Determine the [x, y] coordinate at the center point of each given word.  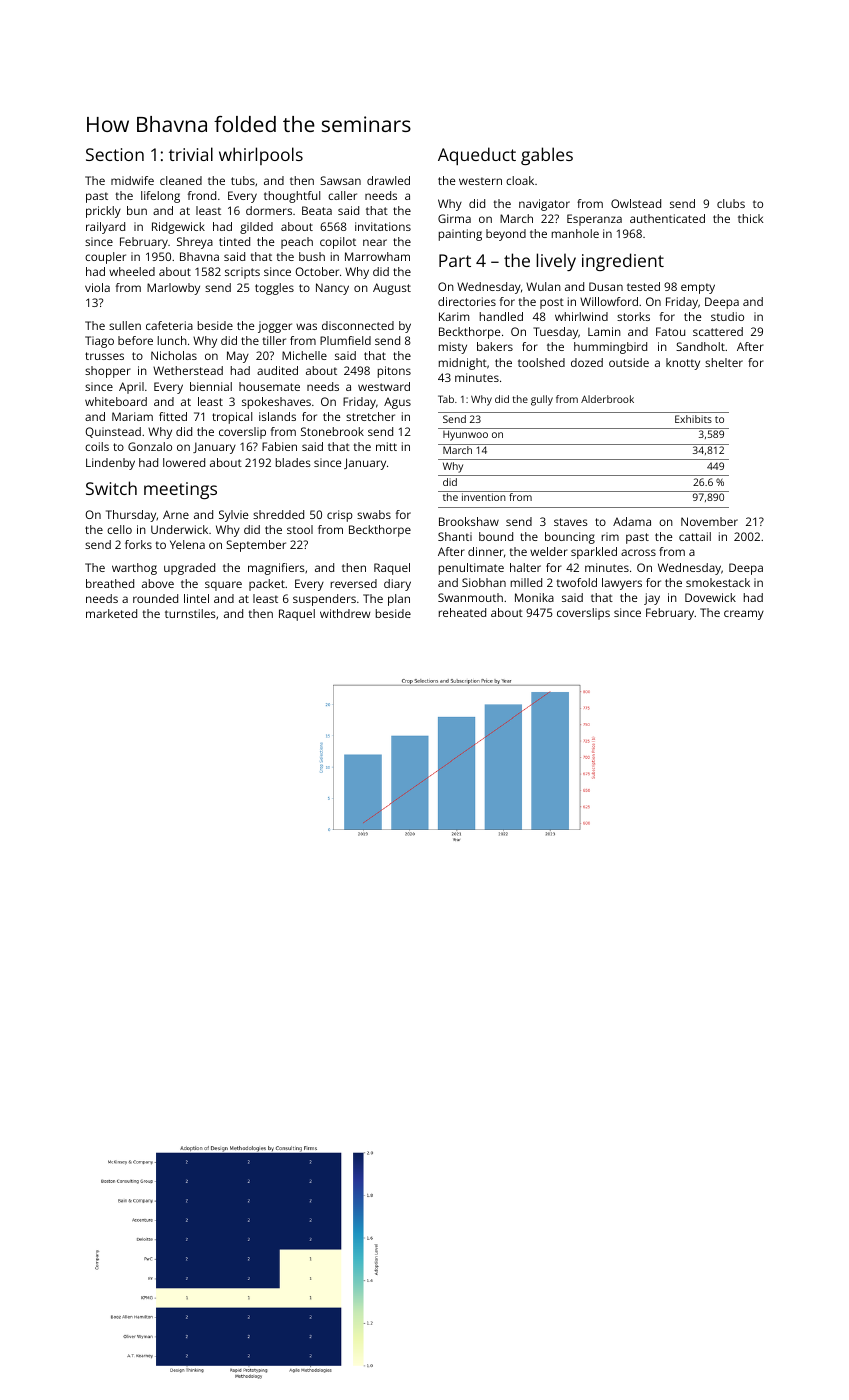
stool [300, 529]
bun [137, 210]
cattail [695, 536]
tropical [232, 418]
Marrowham [377, 256]
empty [698, 288]
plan [399, 600]
